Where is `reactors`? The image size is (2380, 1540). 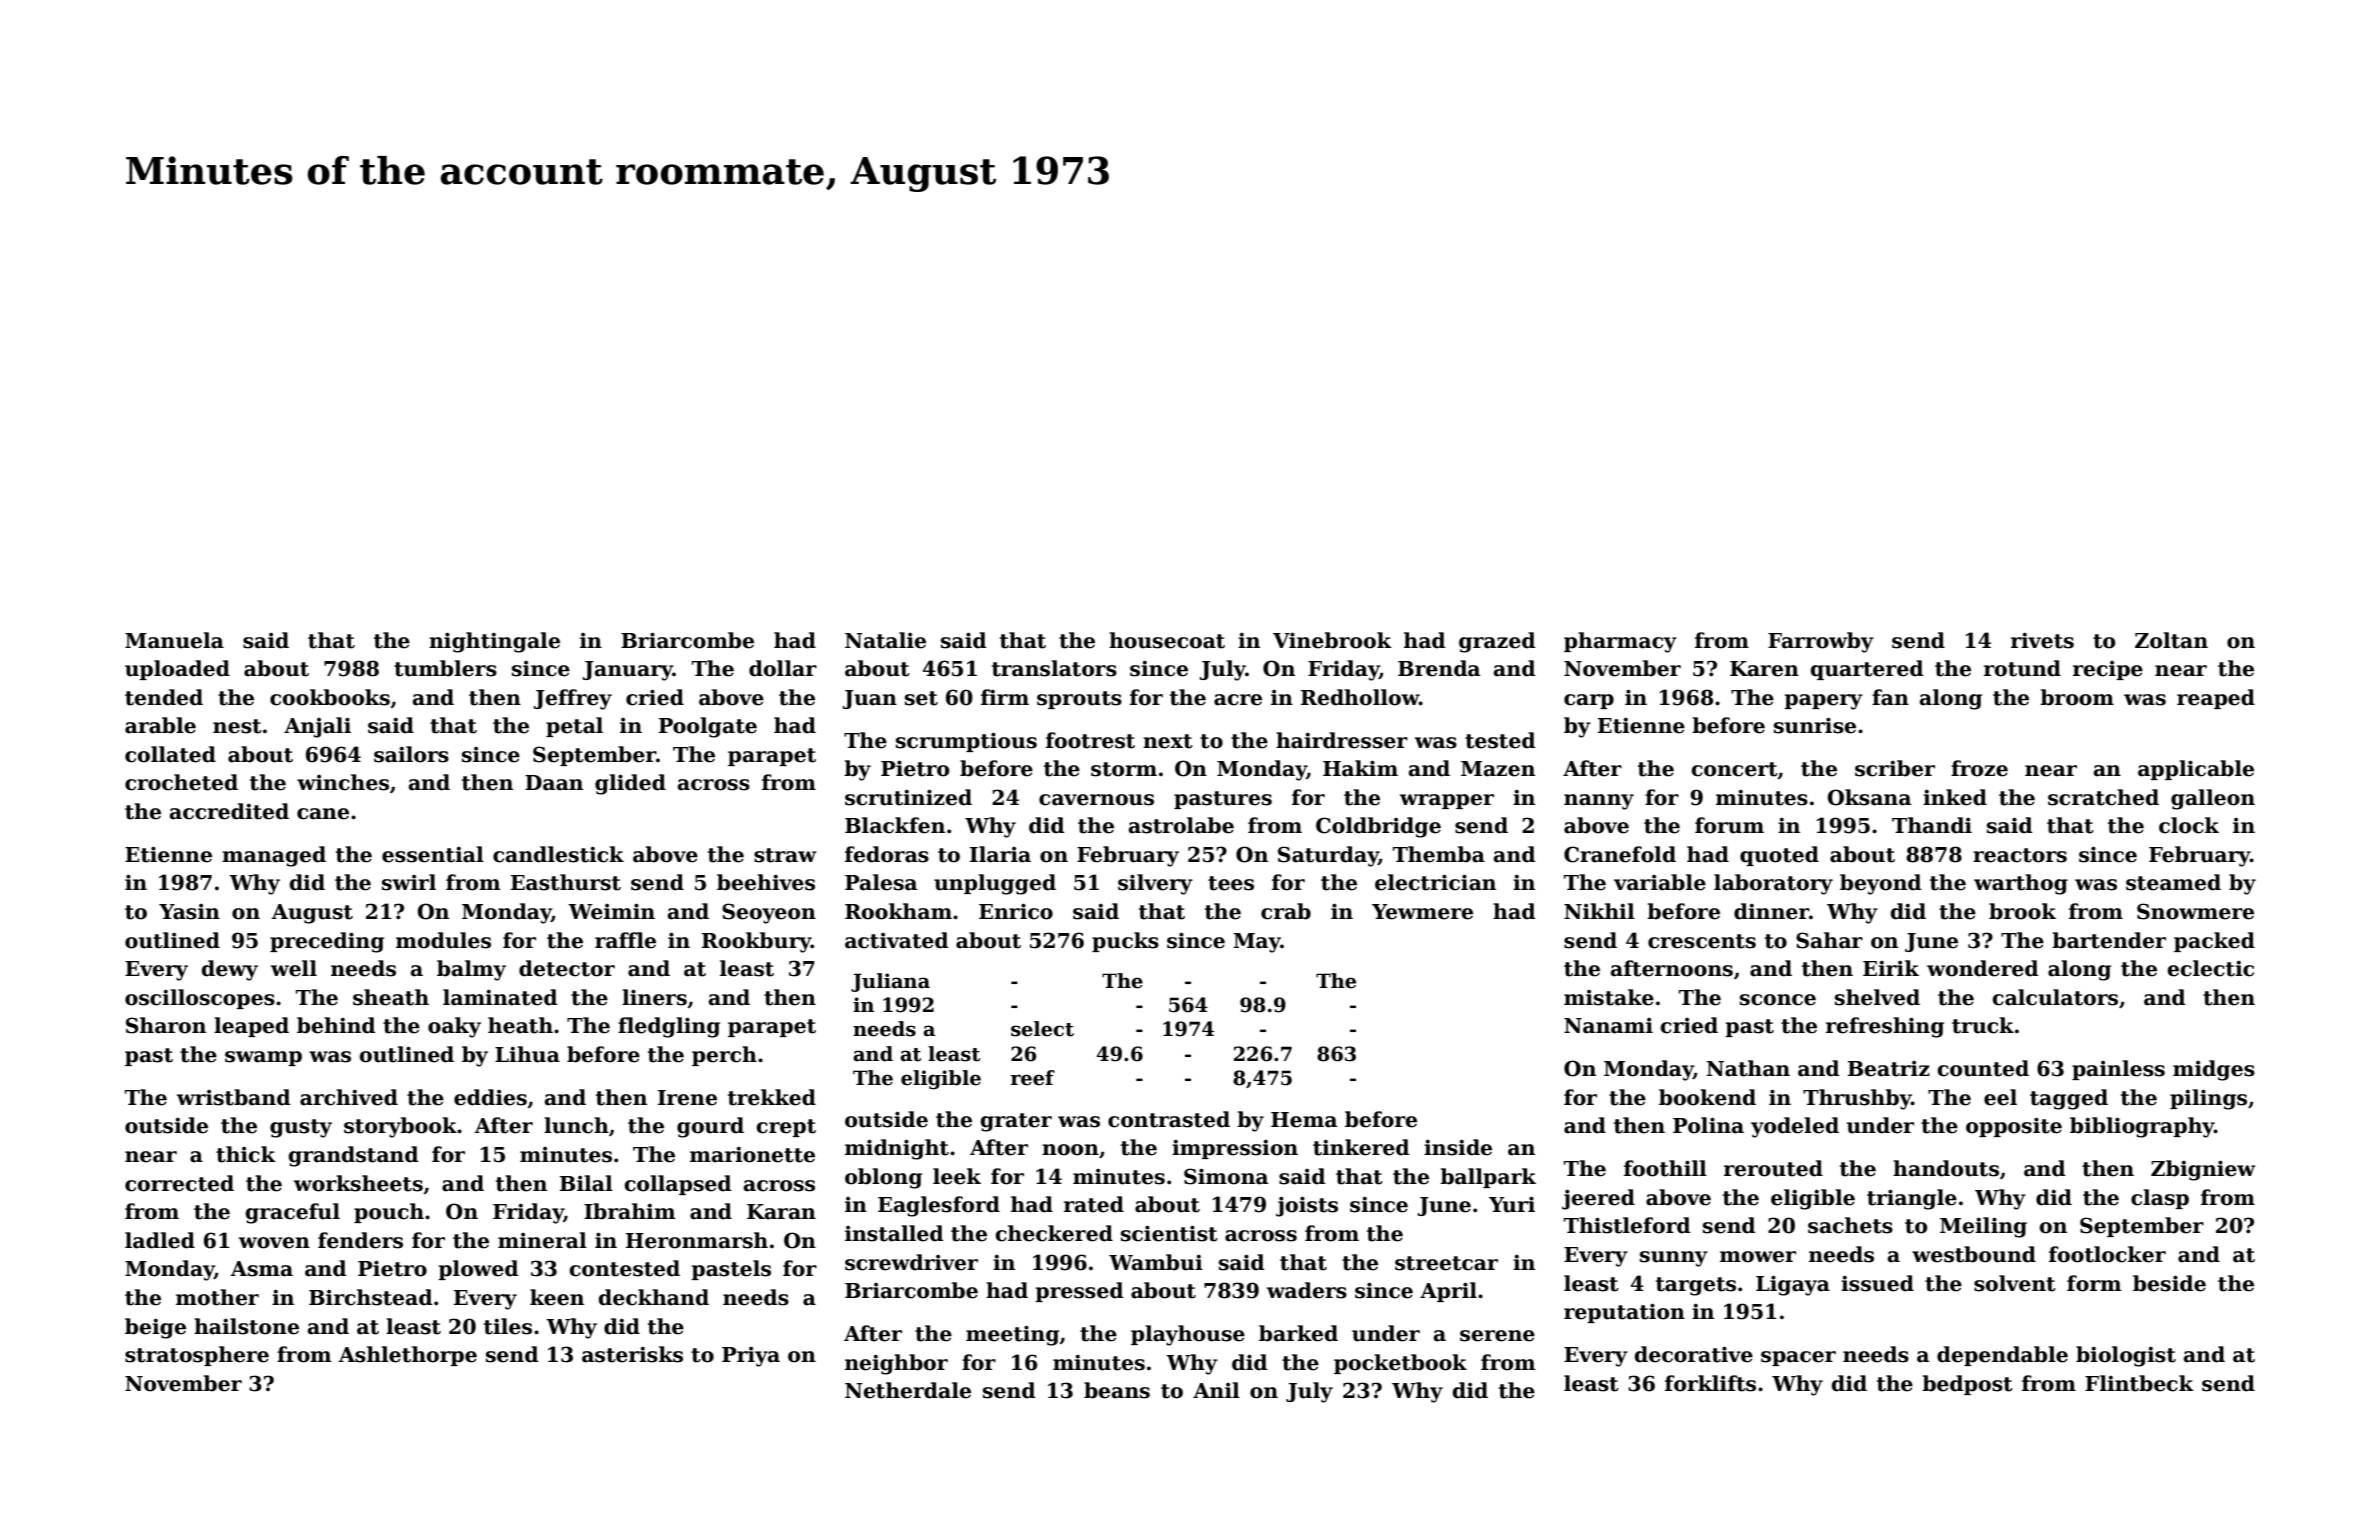
reactors is located at coordinates (2020, 855).
